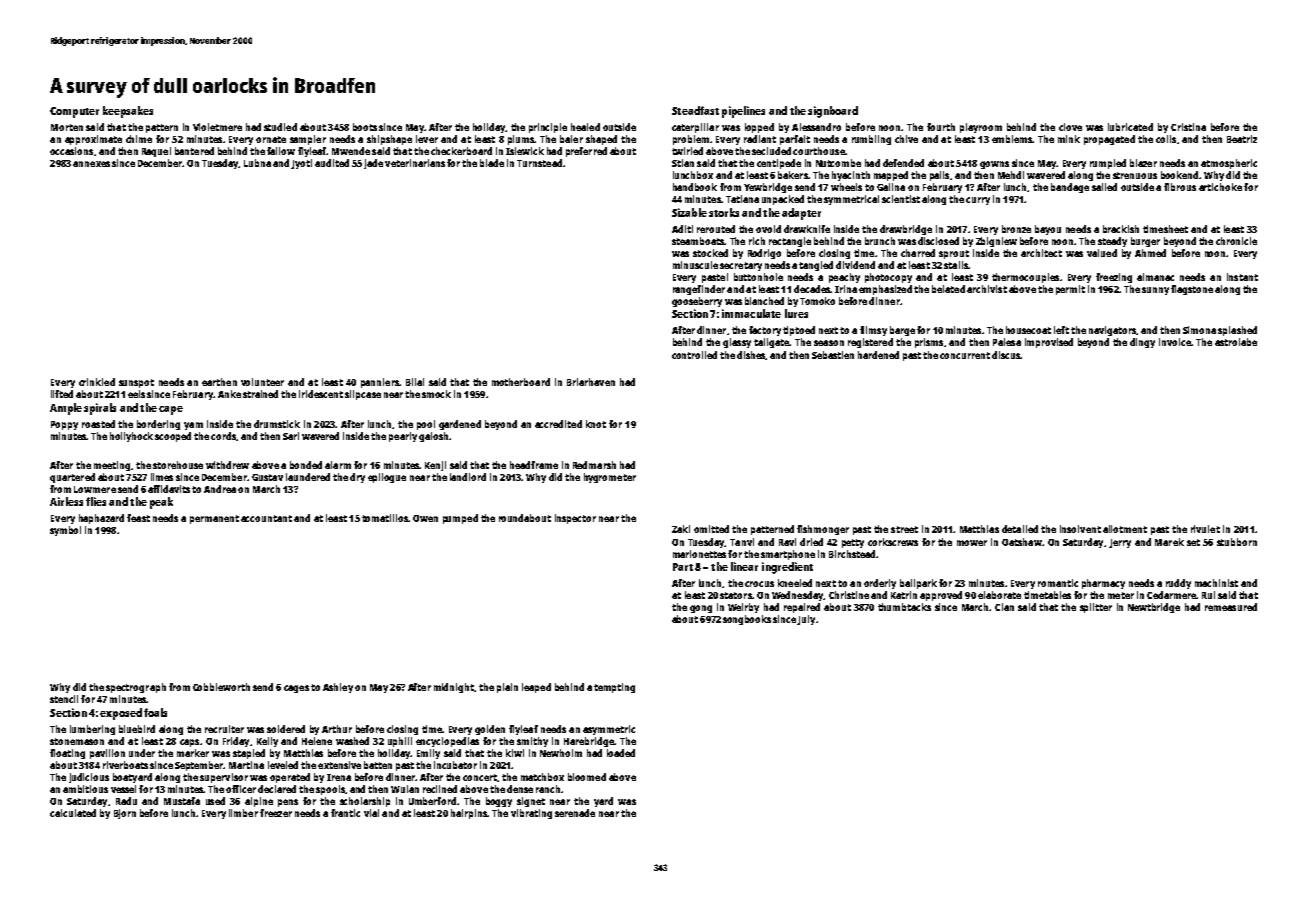 This image has width=1308, height=924. I want to click on stonemason, so click(77, 741).
